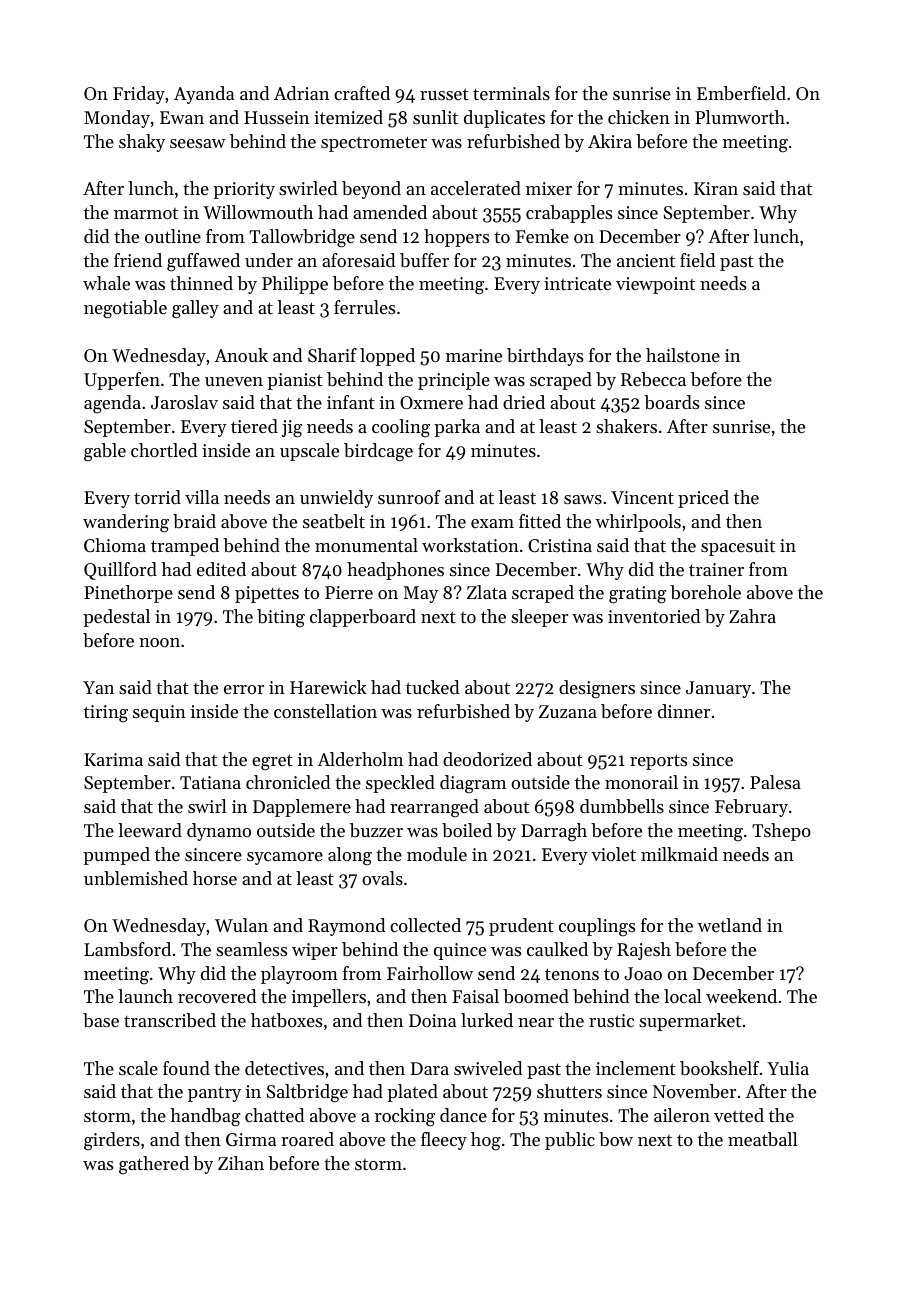  What do you see at coordinates (105, 452) in the page?
I see `gable` at bounding box center [105, 452].
